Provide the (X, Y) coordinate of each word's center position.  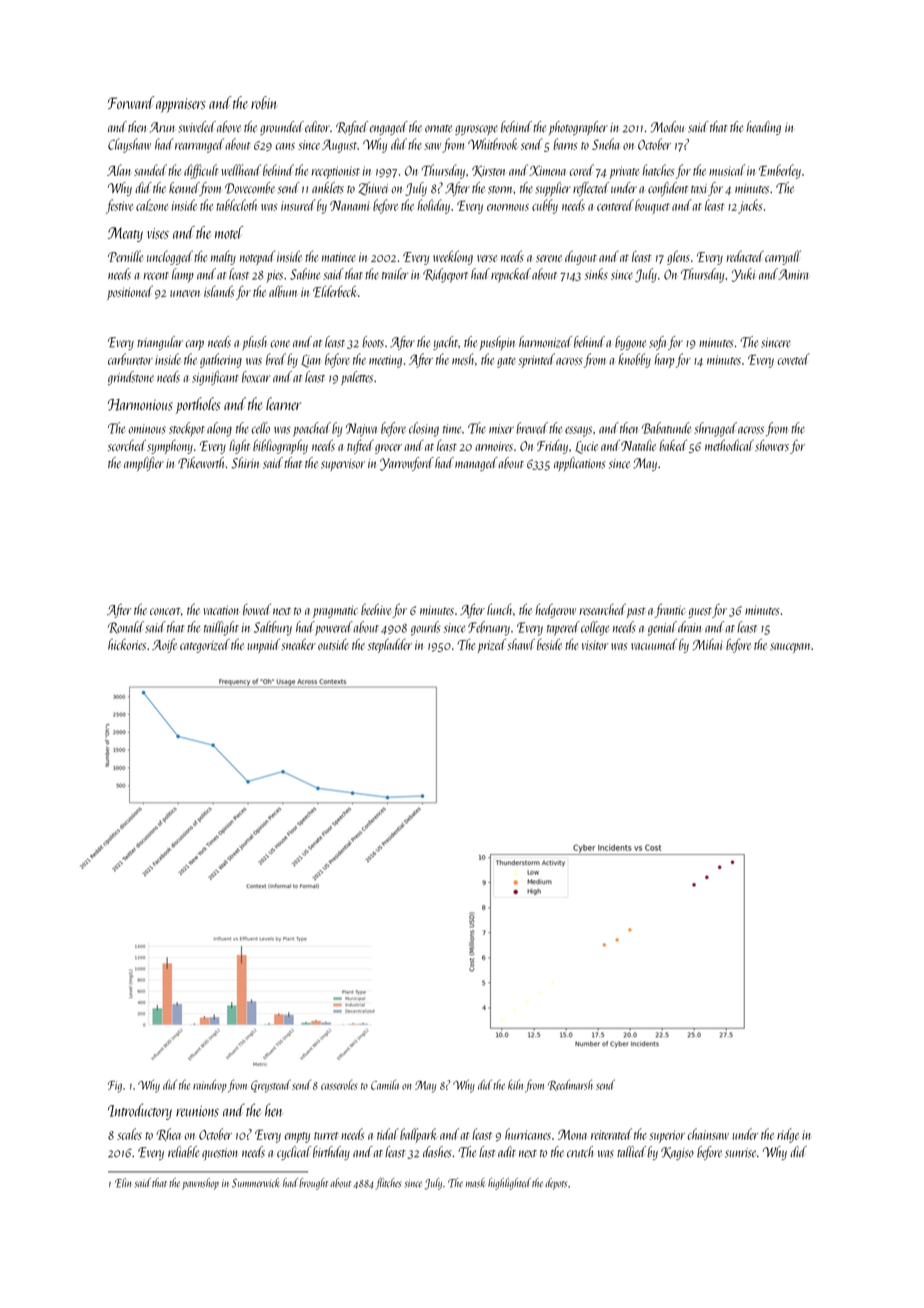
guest (700, 612)
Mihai (707, 644)
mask (475, 1183)
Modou (667, 127)
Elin (123, 1183)
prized (492, 645)
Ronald (126, 627)
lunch (499, 609)
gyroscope (476, 130)
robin (264, 102)
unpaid (263, 645)
